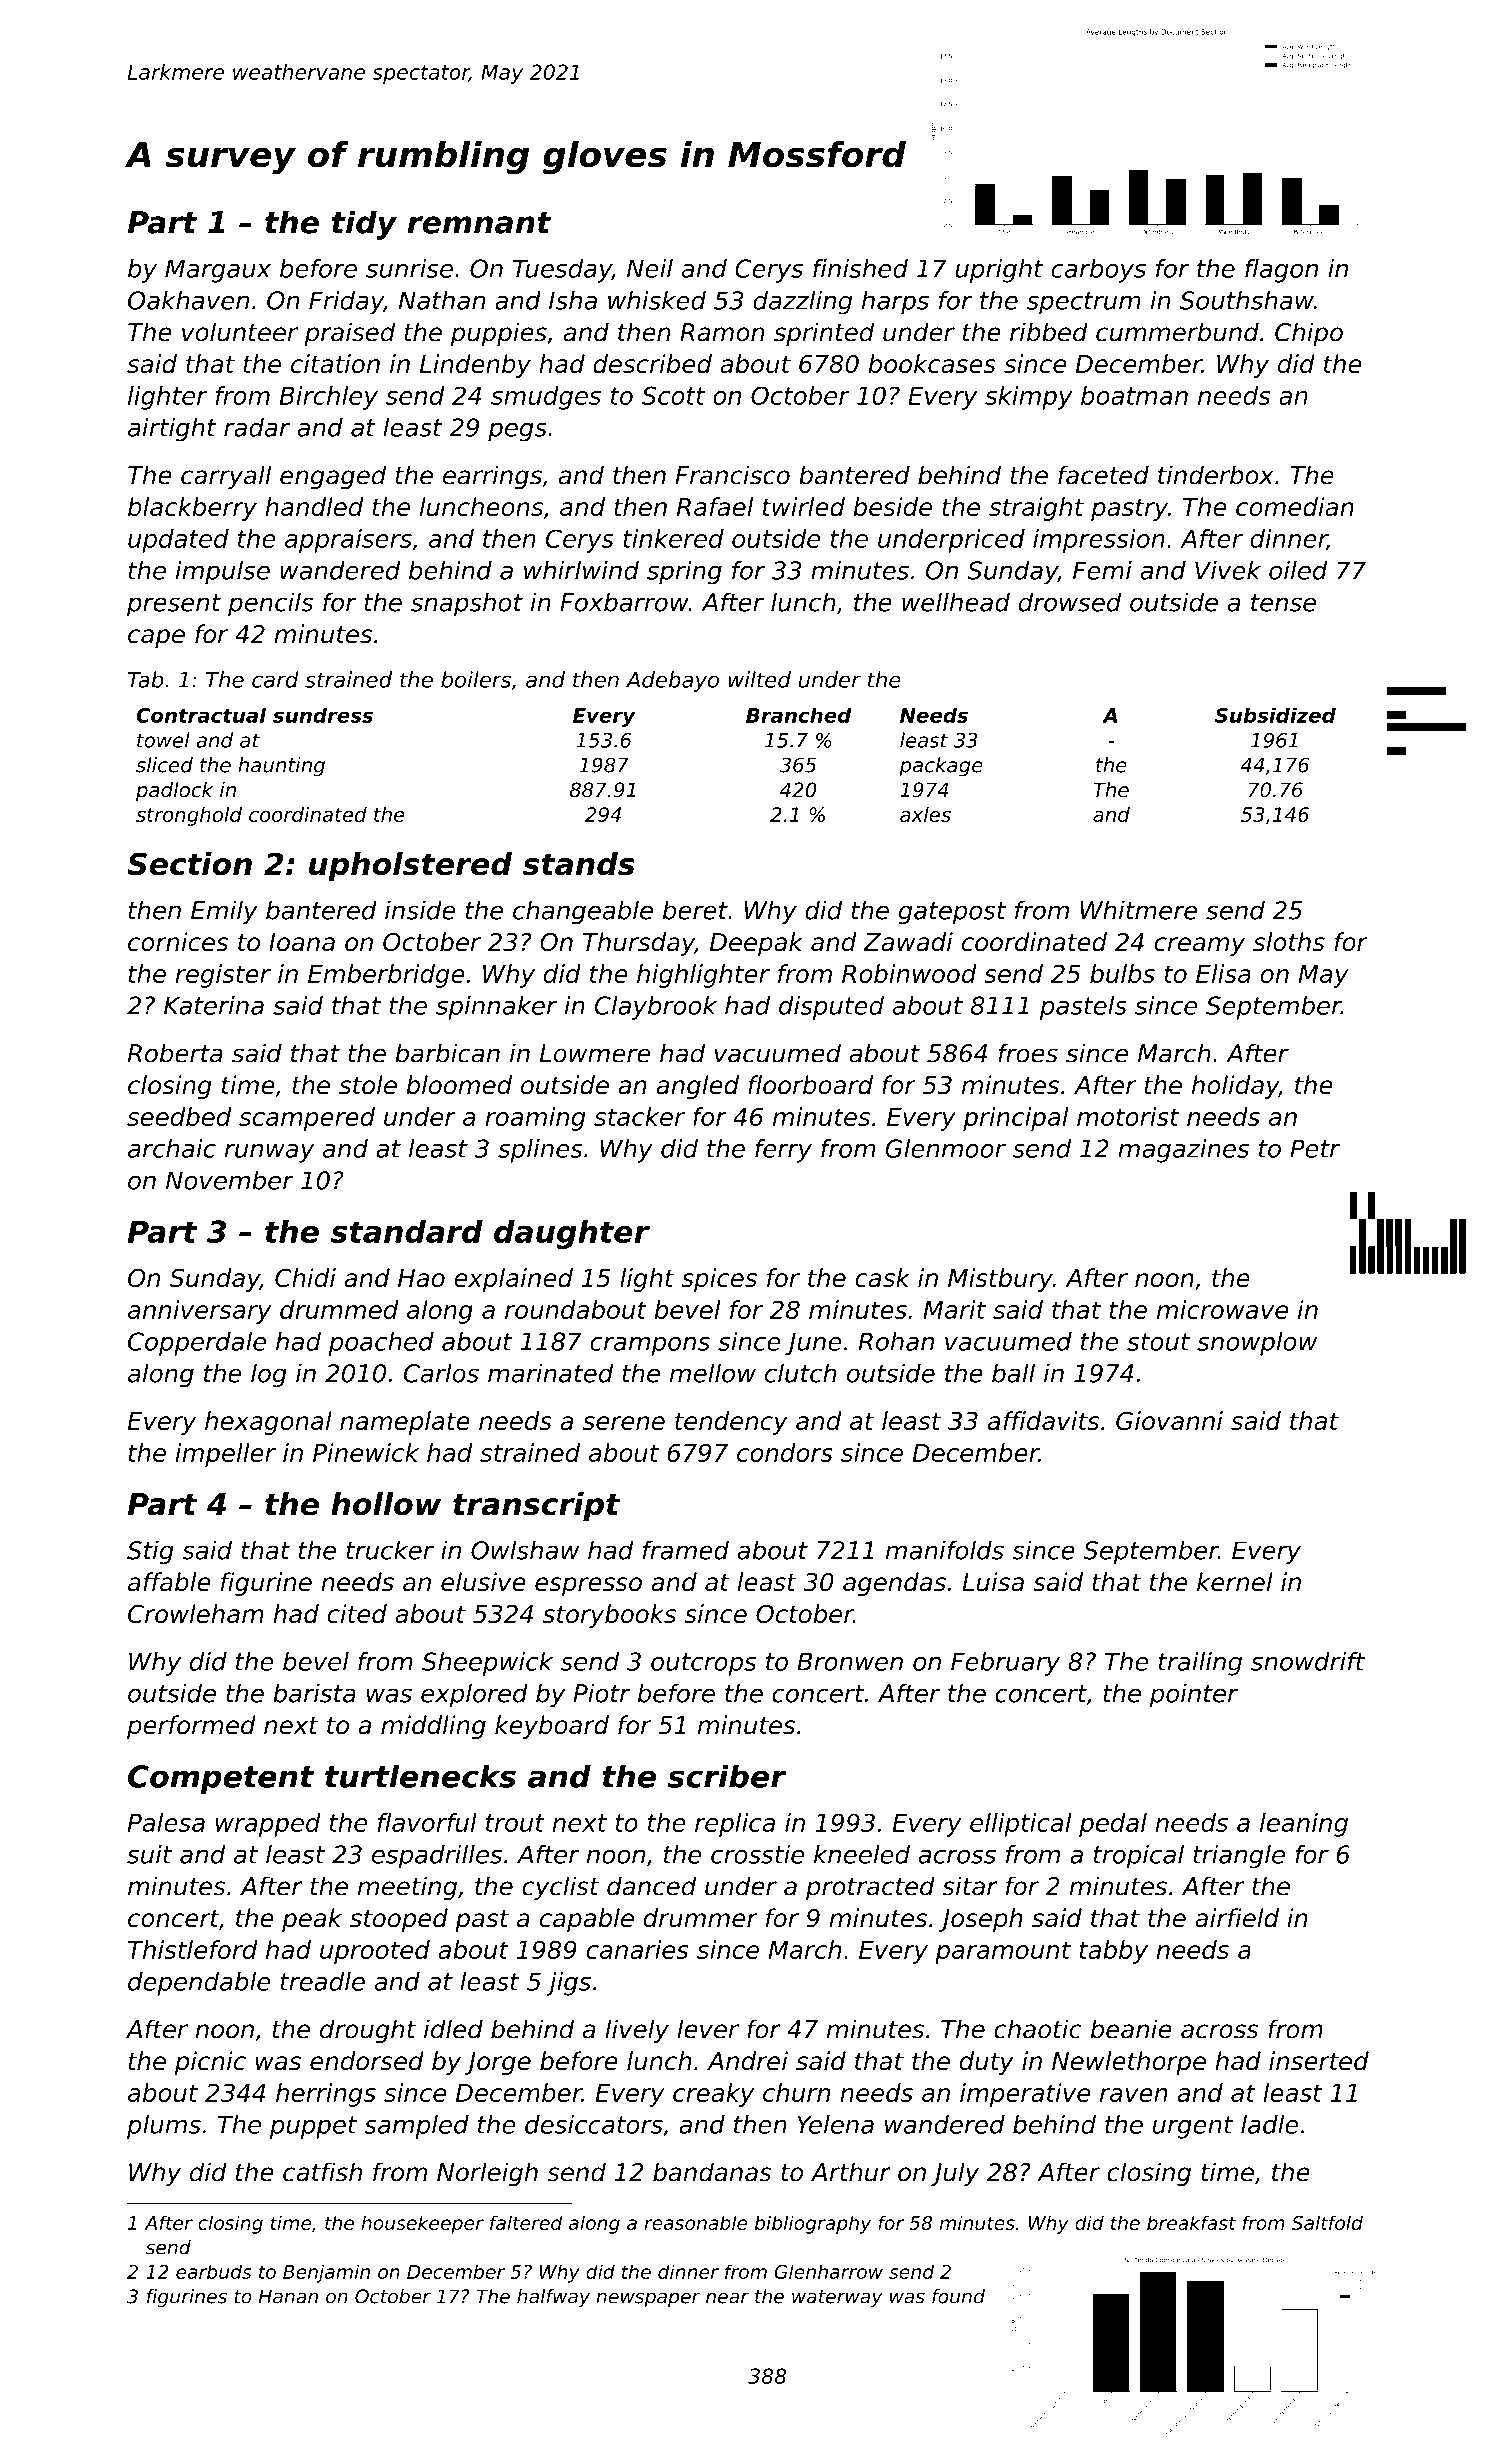 This screenshot has width=1496, height=2464. Describe the element at coordinates (686, 1550) in the screenshot. I see `framed` at that location.
